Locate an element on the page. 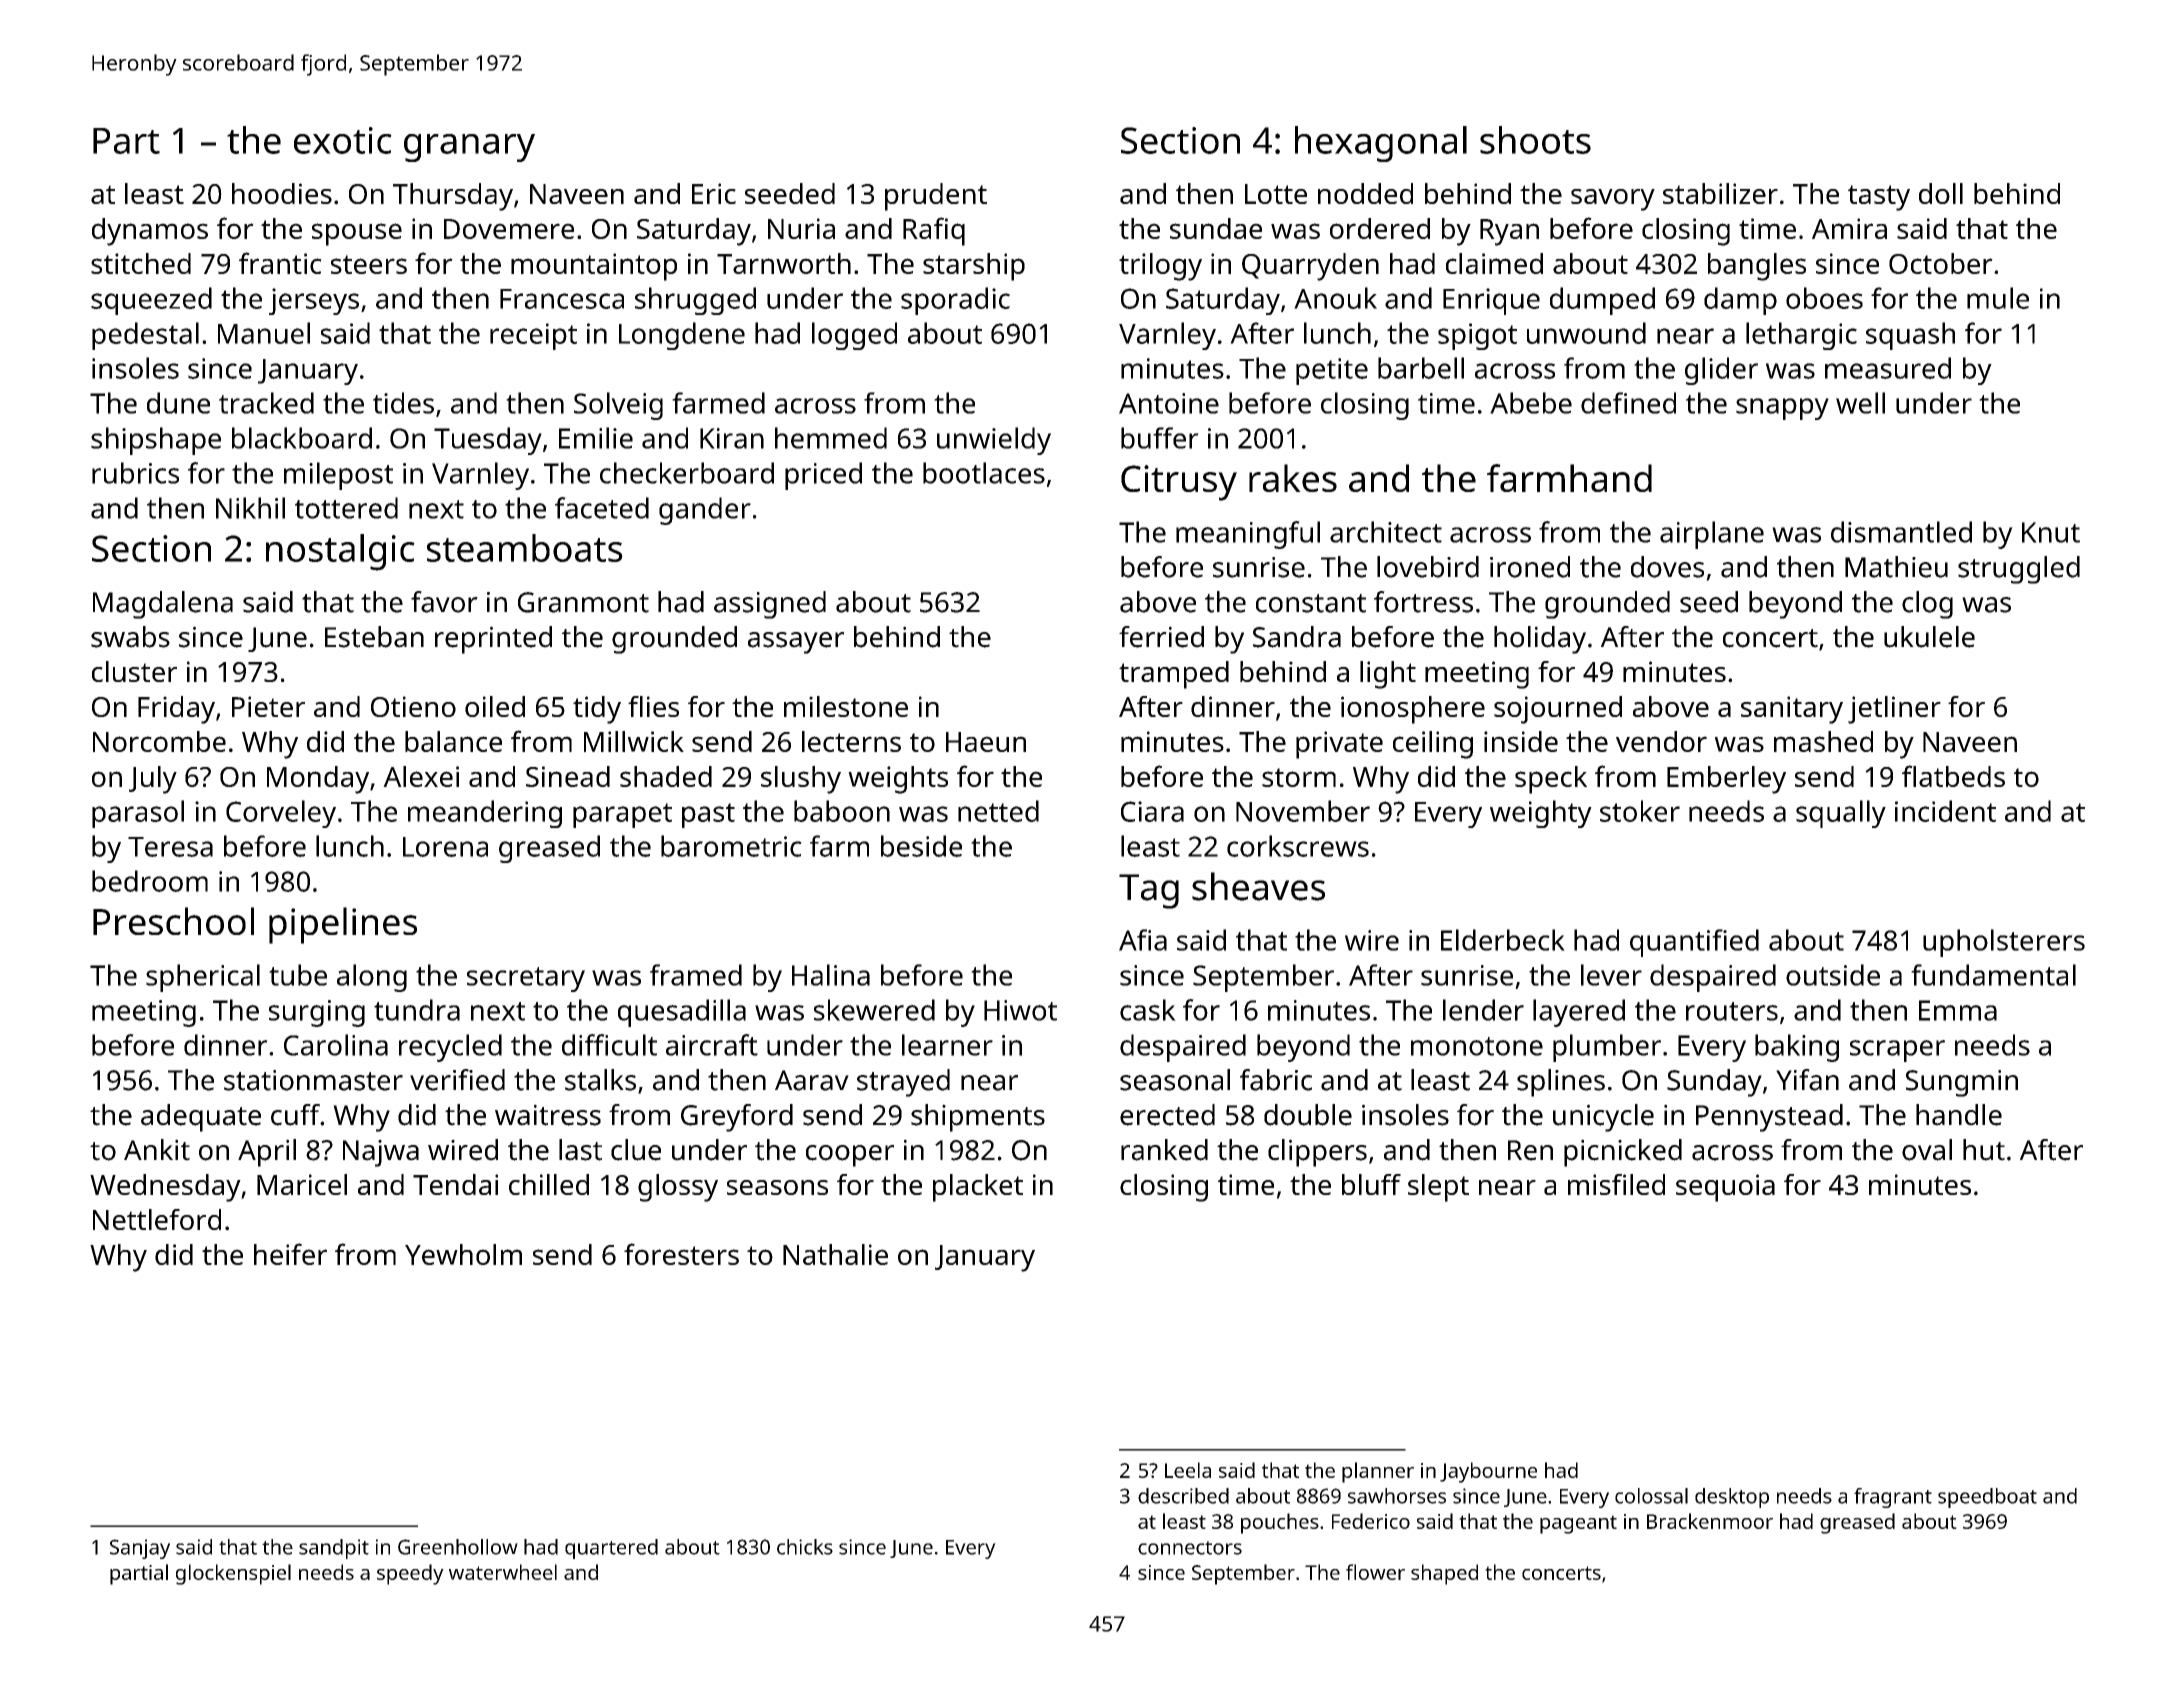 This document has height=1683, width=2178. measured is located at coordinates (1888, 368).
